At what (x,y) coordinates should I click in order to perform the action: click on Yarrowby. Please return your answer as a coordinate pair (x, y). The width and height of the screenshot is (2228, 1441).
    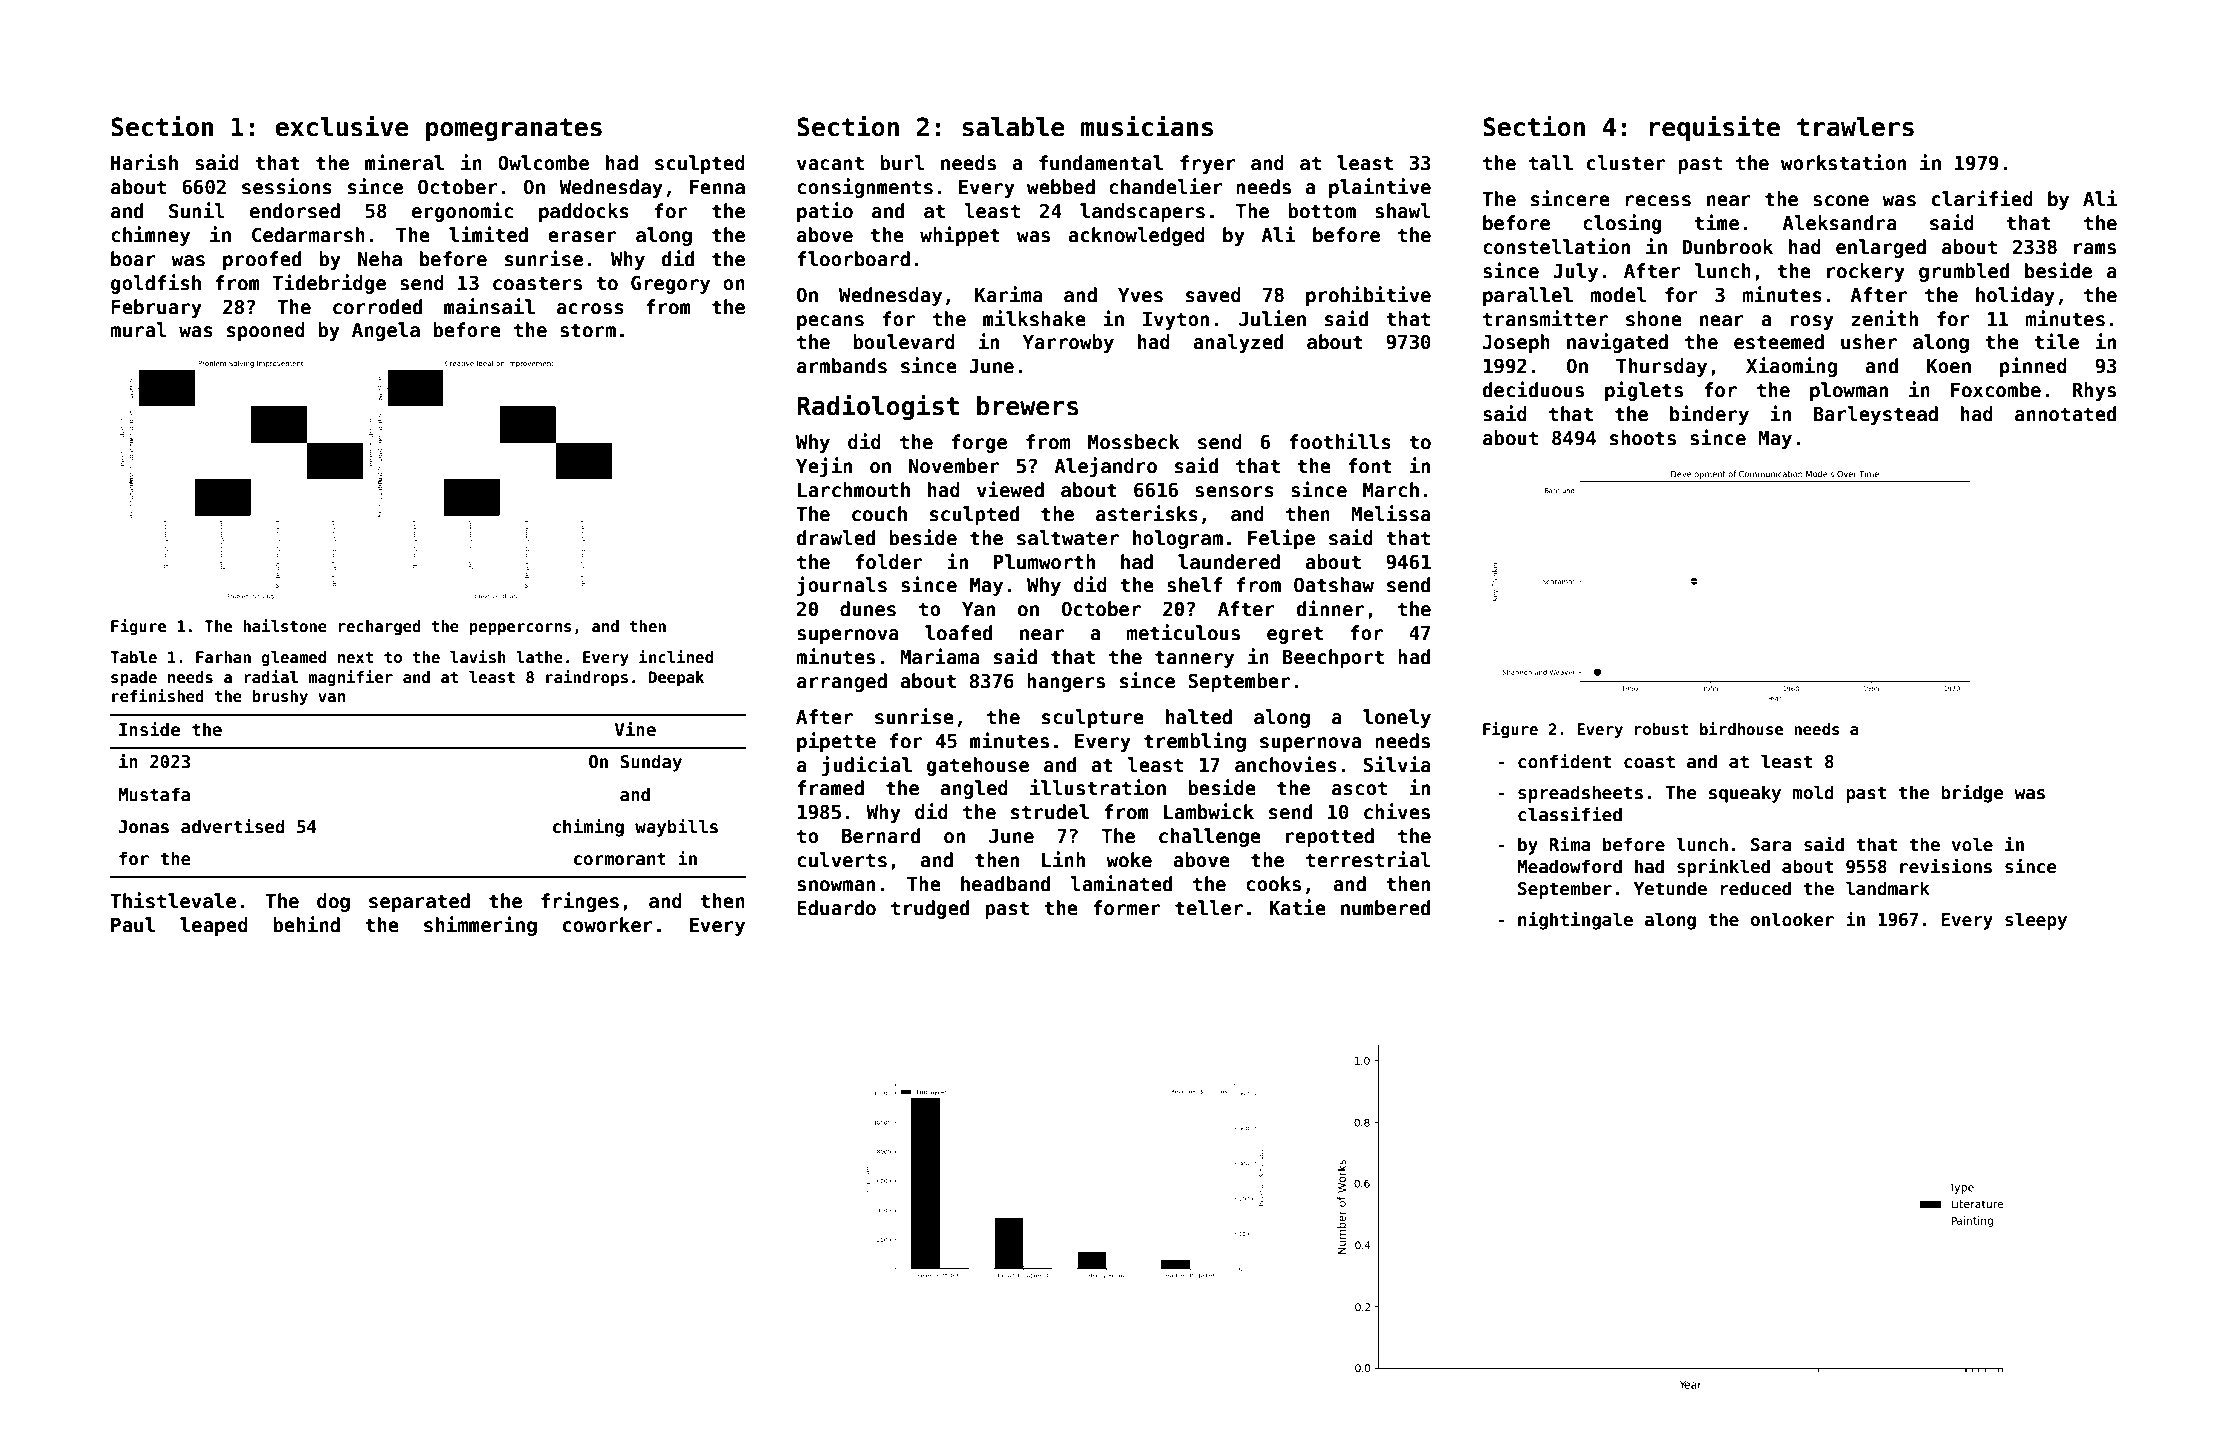
    Looking at the image, I should click on (1068, 343).
